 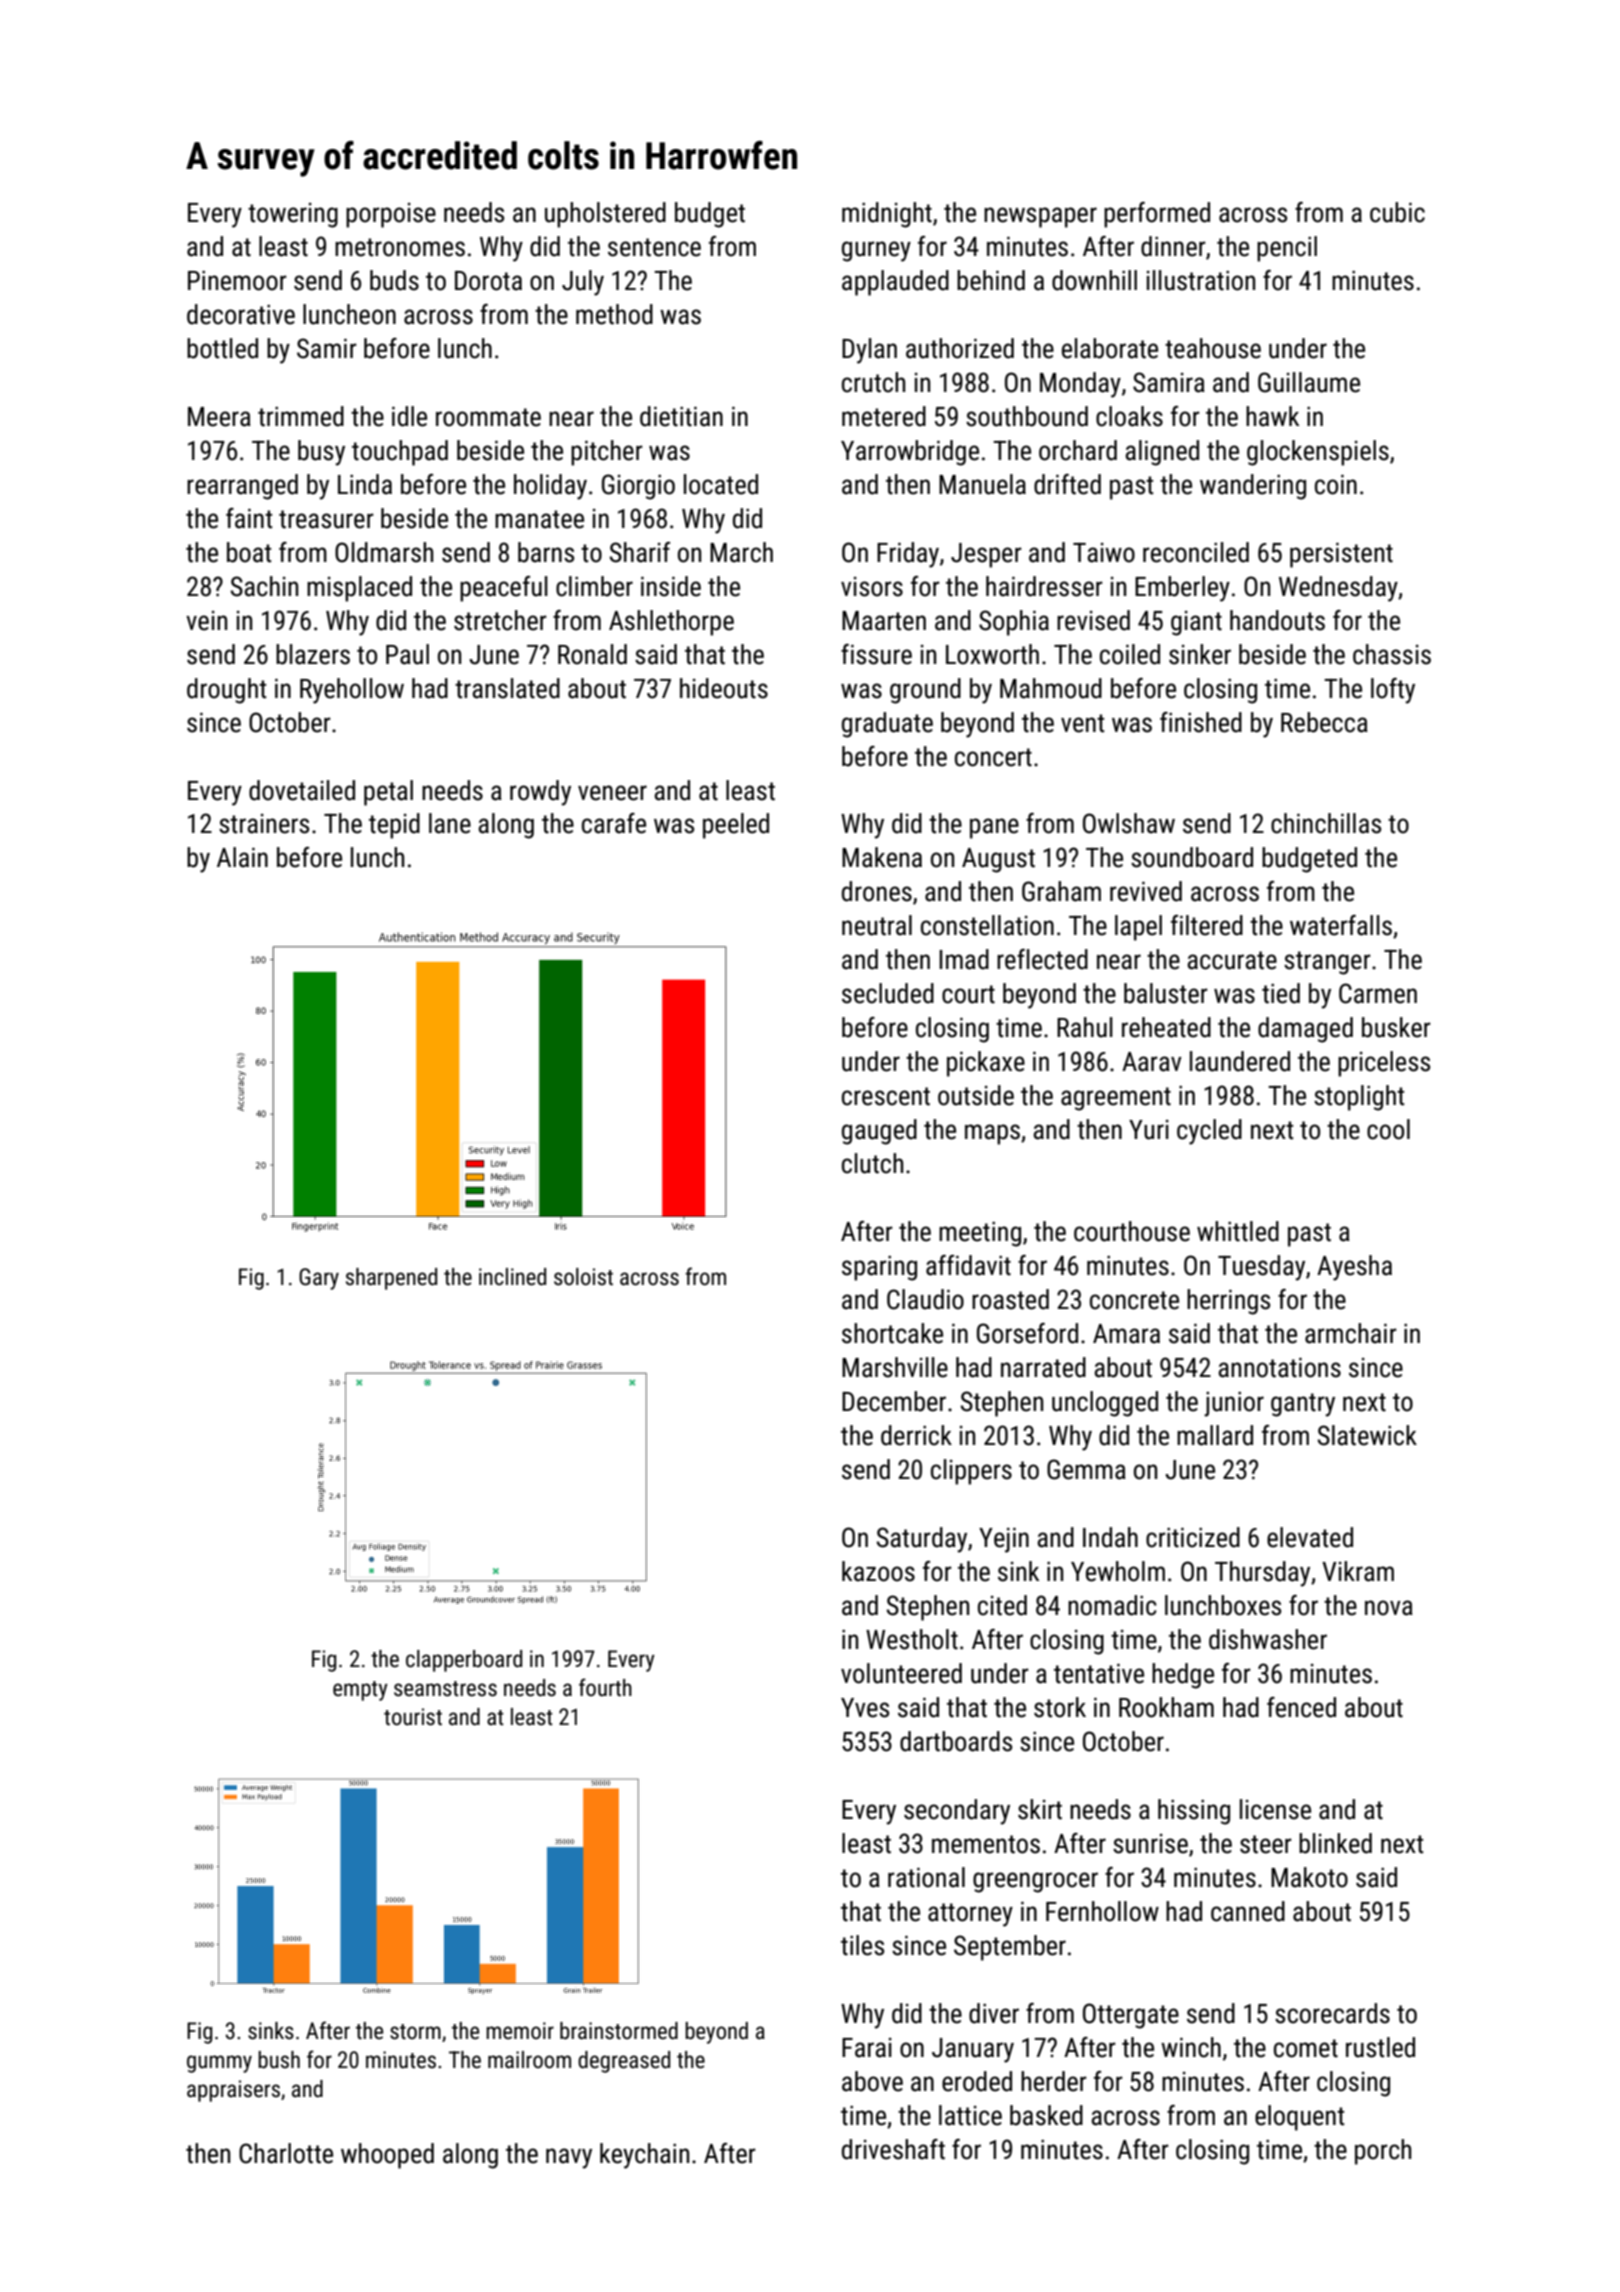 I want to click on touchpad, so click(x=400, y=453).
